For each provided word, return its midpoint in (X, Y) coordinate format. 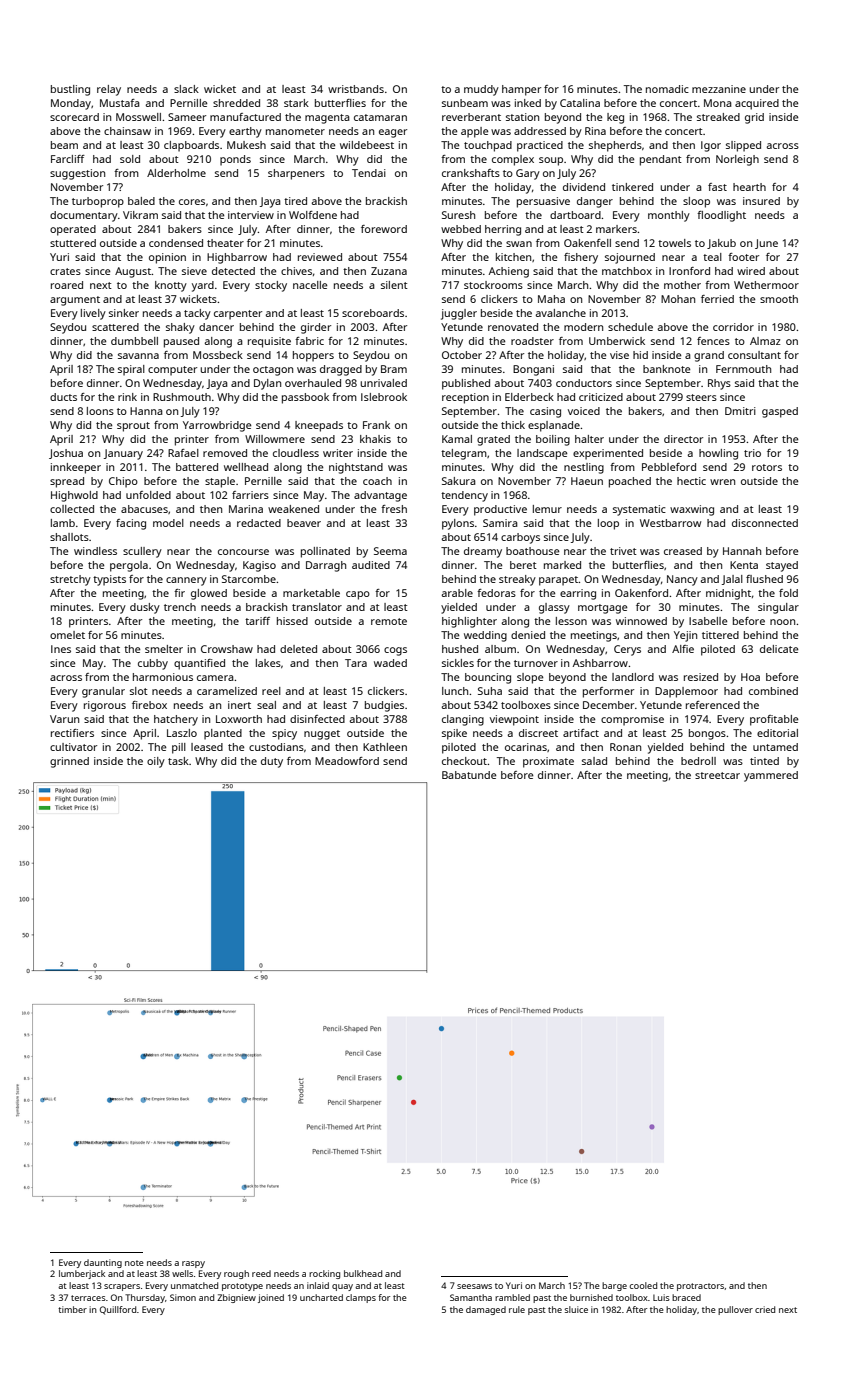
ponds (235, 160)
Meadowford (347, 761)
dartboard (575, 215)
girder (316, 328)
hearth (749, 187)
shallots (69, 537)
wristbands (356, 89)
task (178, 761)
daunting (103, 1263)
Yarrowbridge (217, 426)
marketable (311, 593)
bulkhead (363, 1273)
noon (782, 622)
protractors (700, 1287)
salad (594, 761)
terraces (88, 1298)
